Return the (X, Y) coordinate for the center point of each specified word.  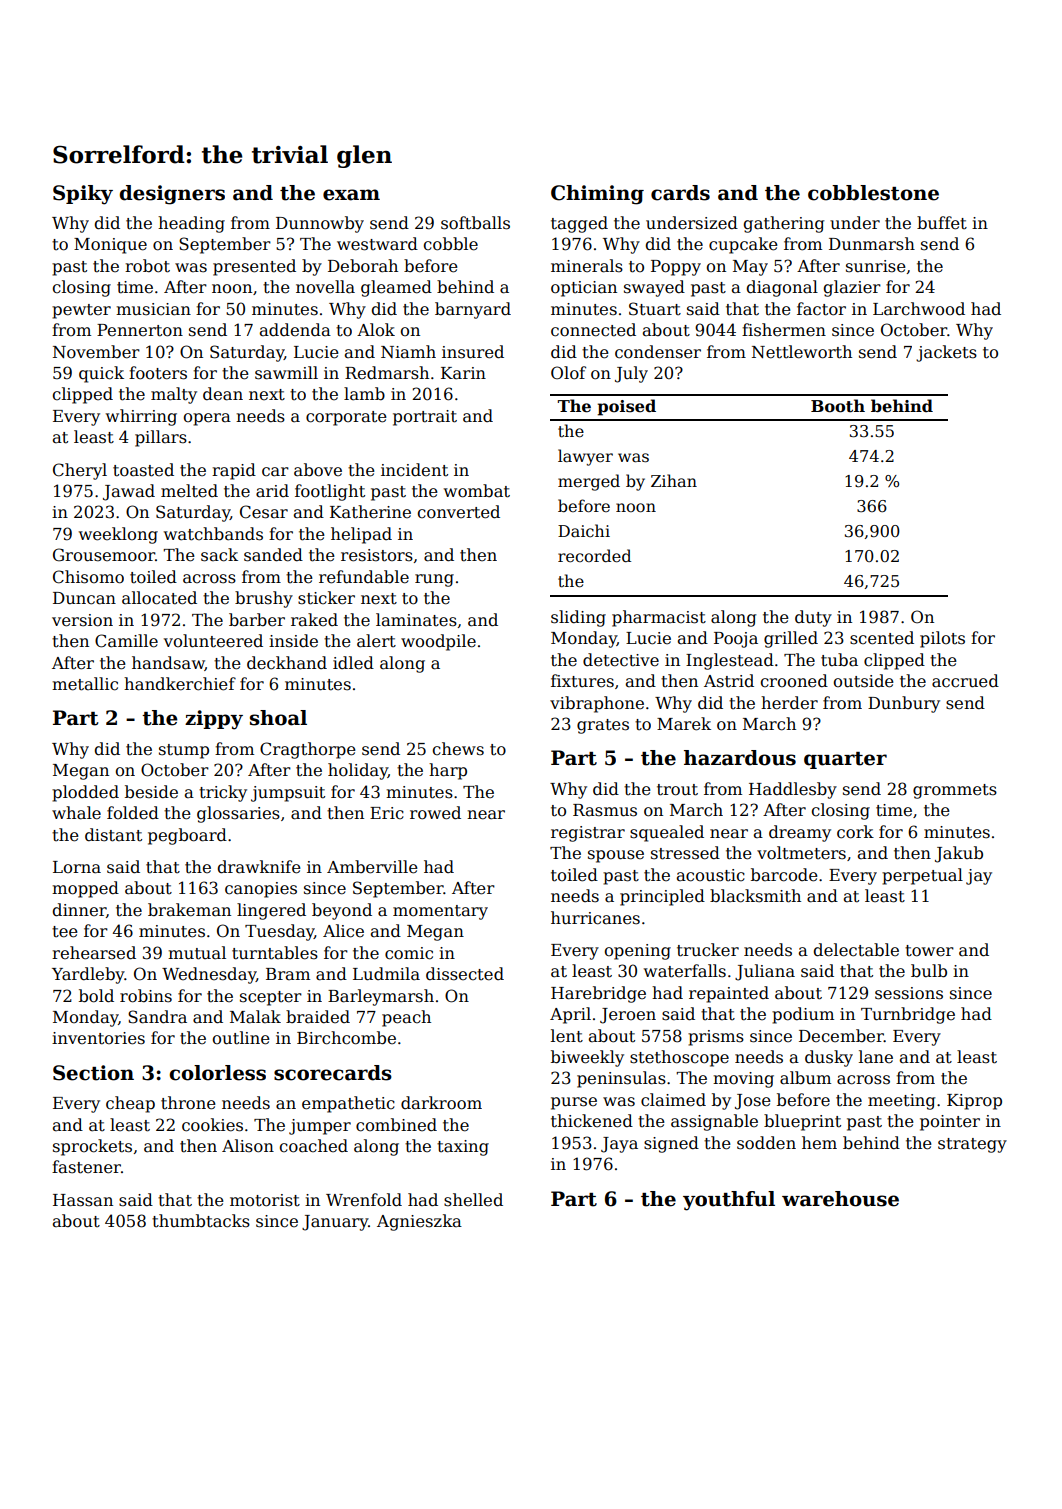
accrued (965, 681)
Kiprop (974, 1102)
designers (172, 195)
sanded (273, 555)
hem (819, 1143)
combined (396, 1125)
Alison (248, 1146)
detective (621, 660)
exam (351, 195)
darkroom (441, 1103)
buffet (942, 223)
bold (96, 996)
